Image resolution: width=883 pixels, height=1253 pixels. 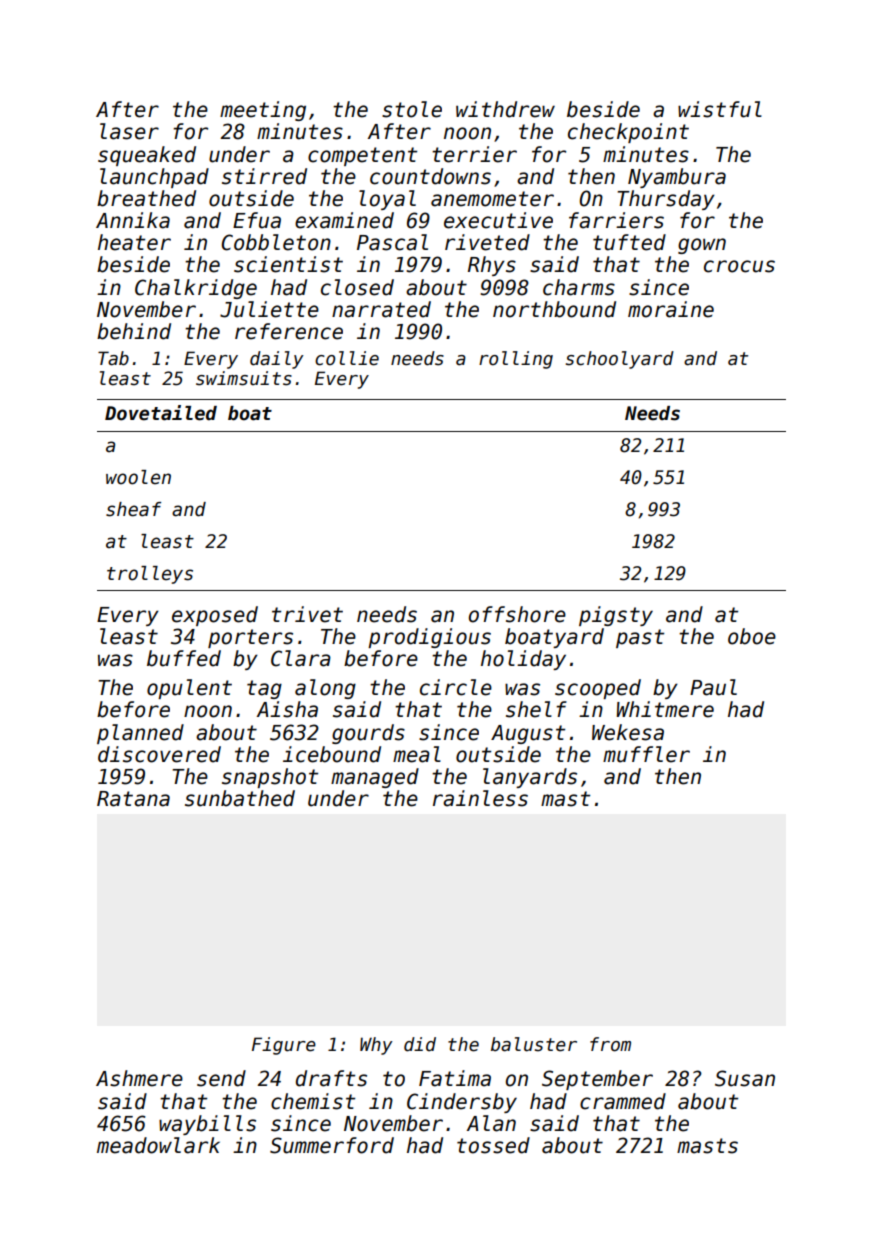 What do you see at coordinates (498, 220) in the image?
I see `executive` at bounding box center [498, 220].
